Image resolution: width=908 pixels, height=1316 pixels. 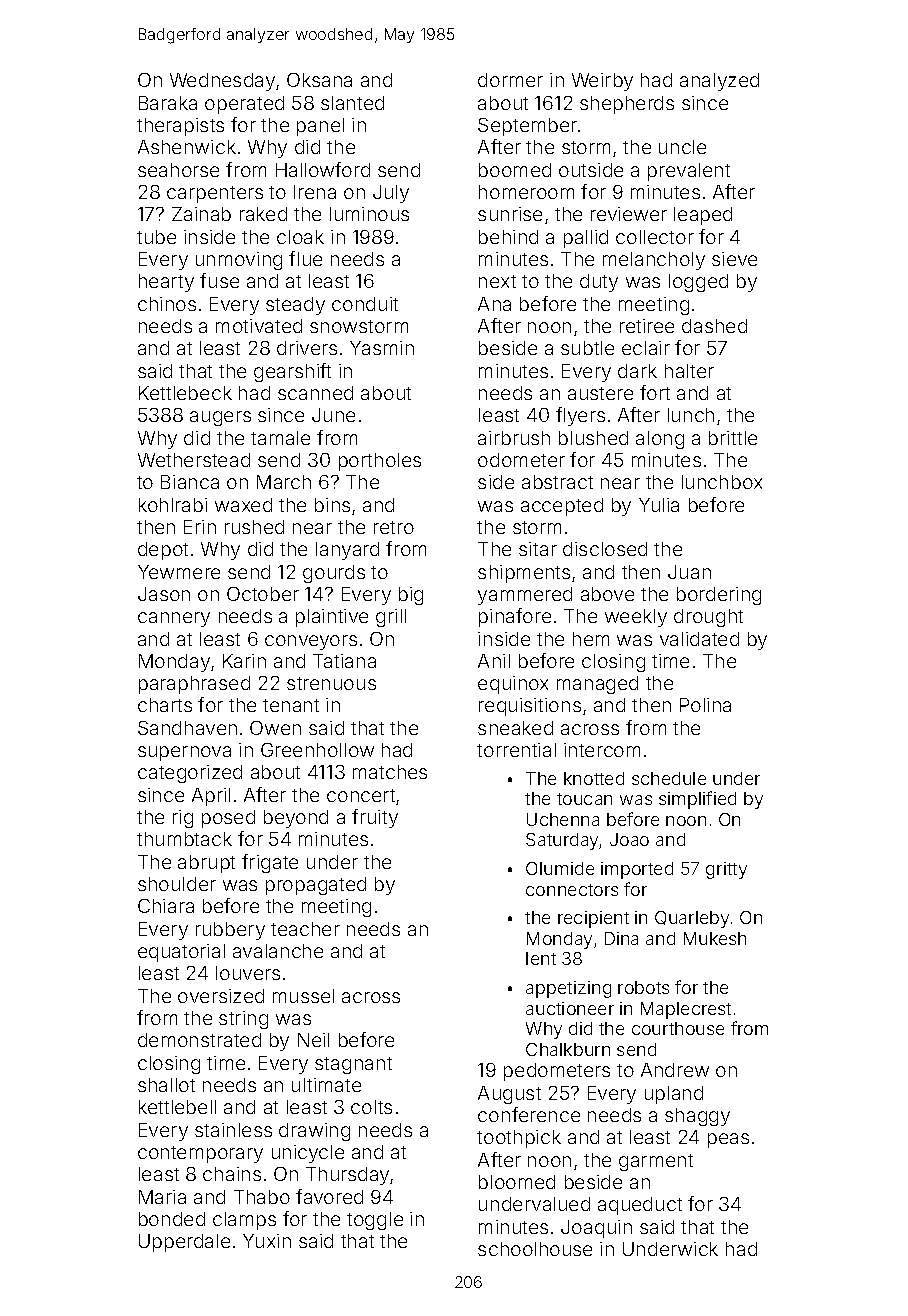 What do you see at coordinates (515, 170) in the image?
I see `boomed` at bounding box center [515, 170].
